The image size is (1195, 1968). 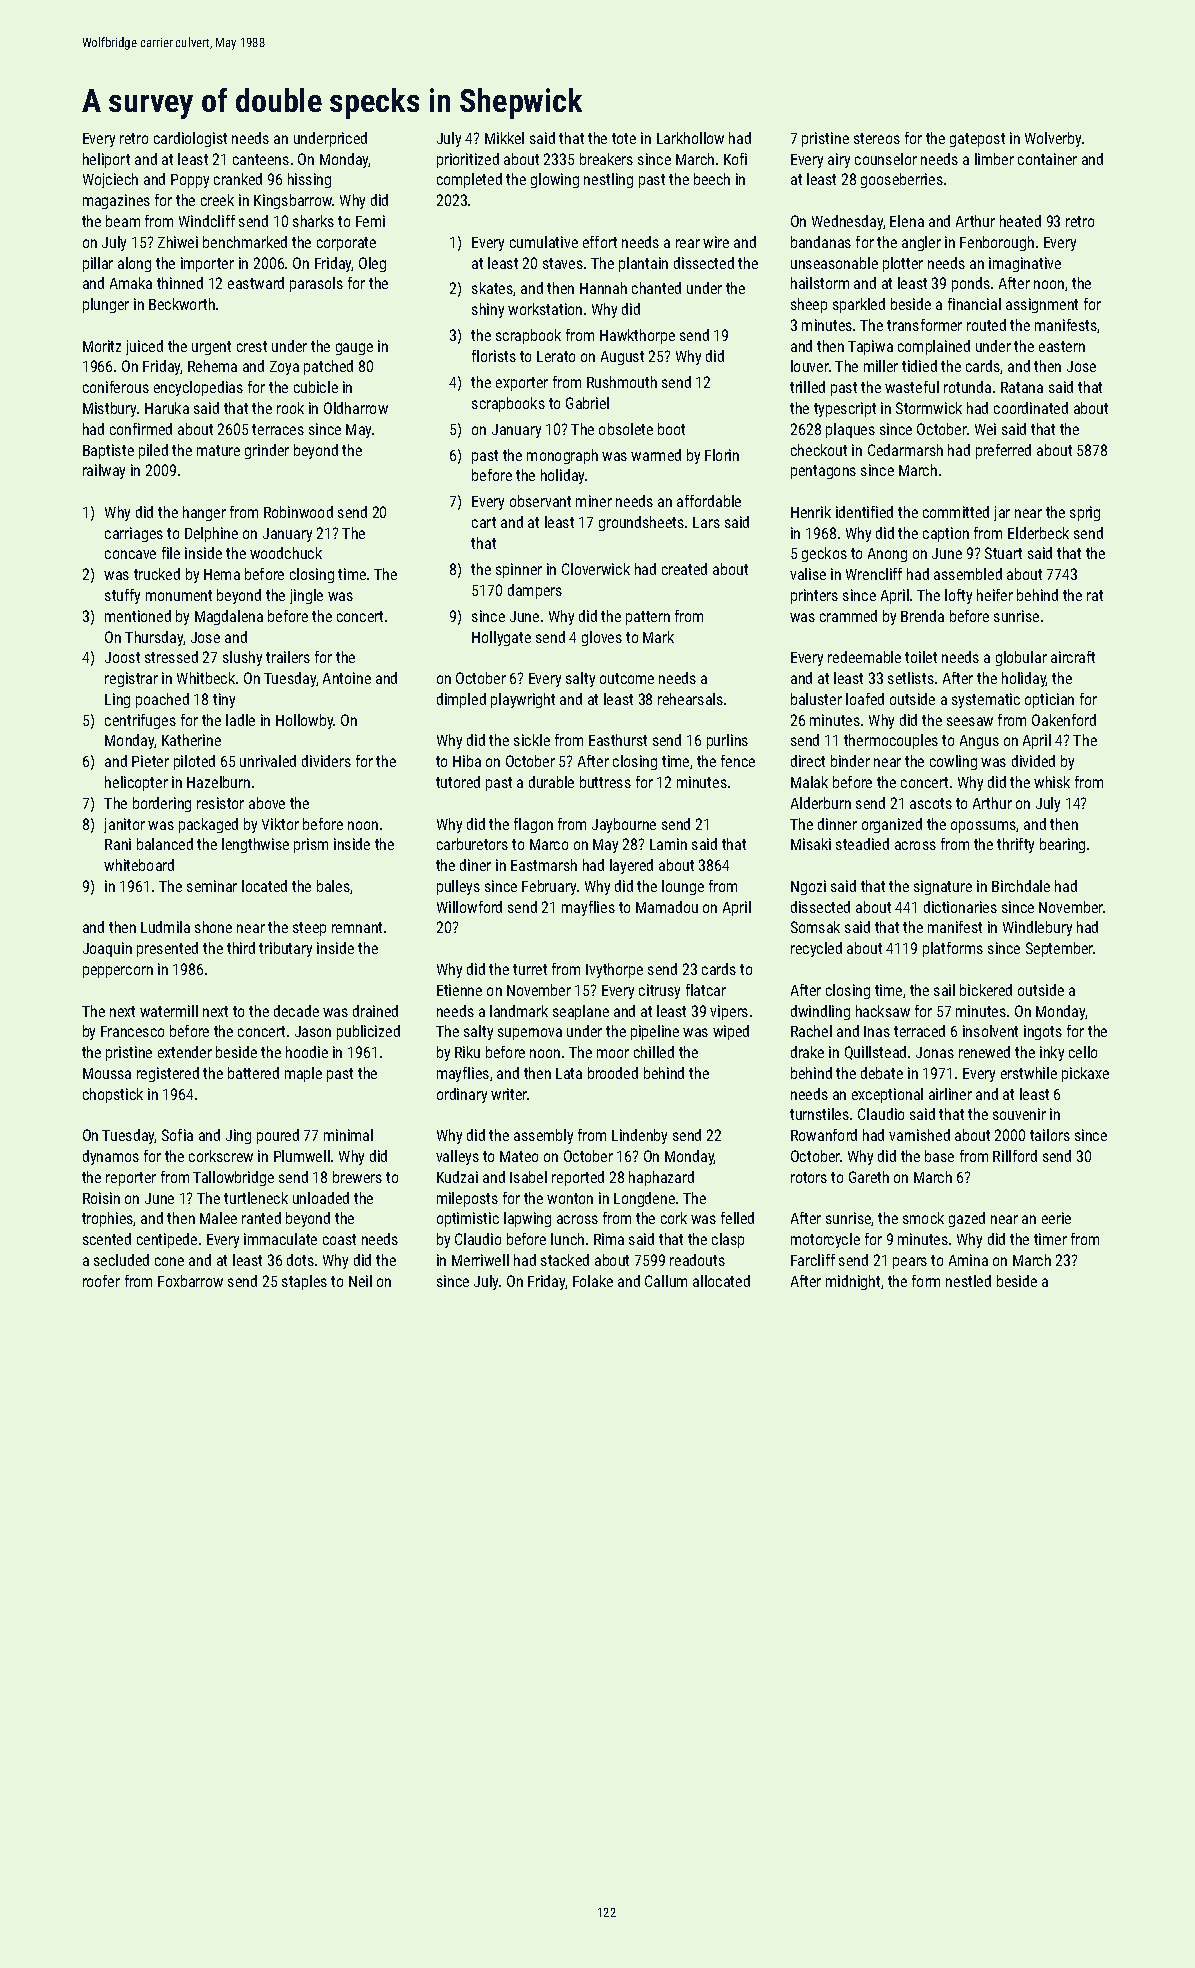 I want to click on parasols, so click(x=316, y=284).
